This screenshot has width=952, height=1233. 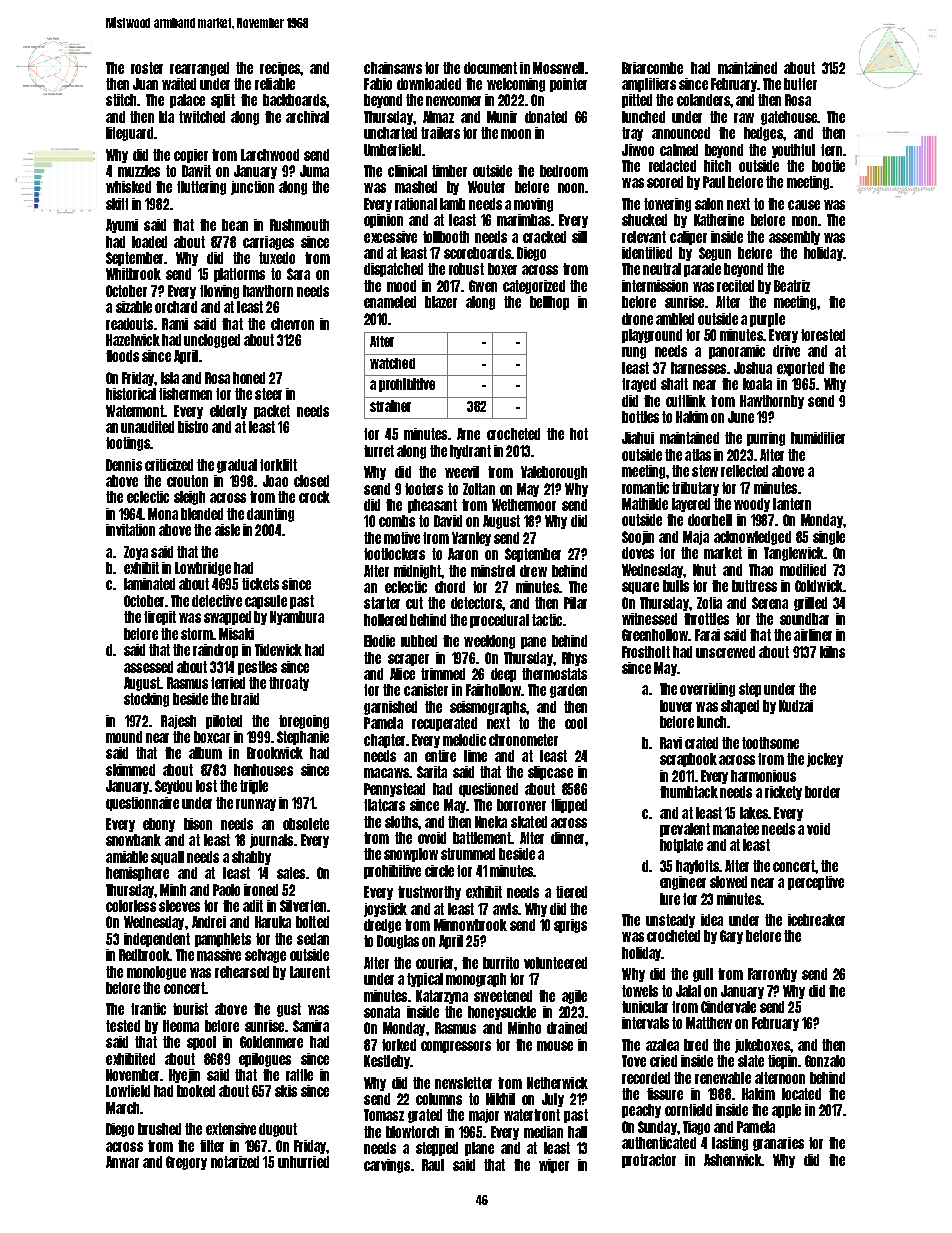 What do you see at coordinates (649, 619) in the screenshot?
I see `witnessed` at bounding box center [649, 619].
